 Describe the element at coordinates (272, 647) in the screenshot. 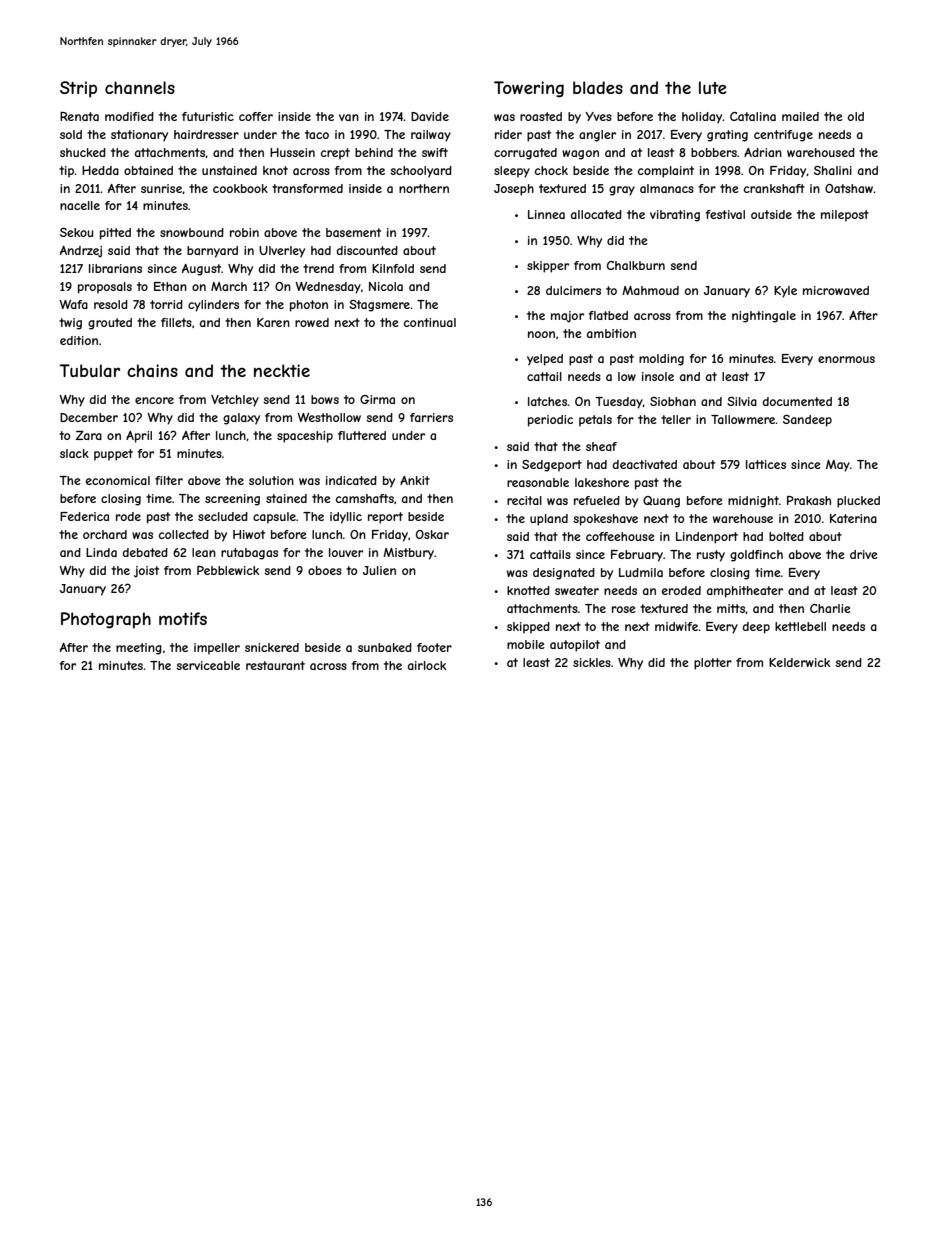

I see `snickered` at that location.
